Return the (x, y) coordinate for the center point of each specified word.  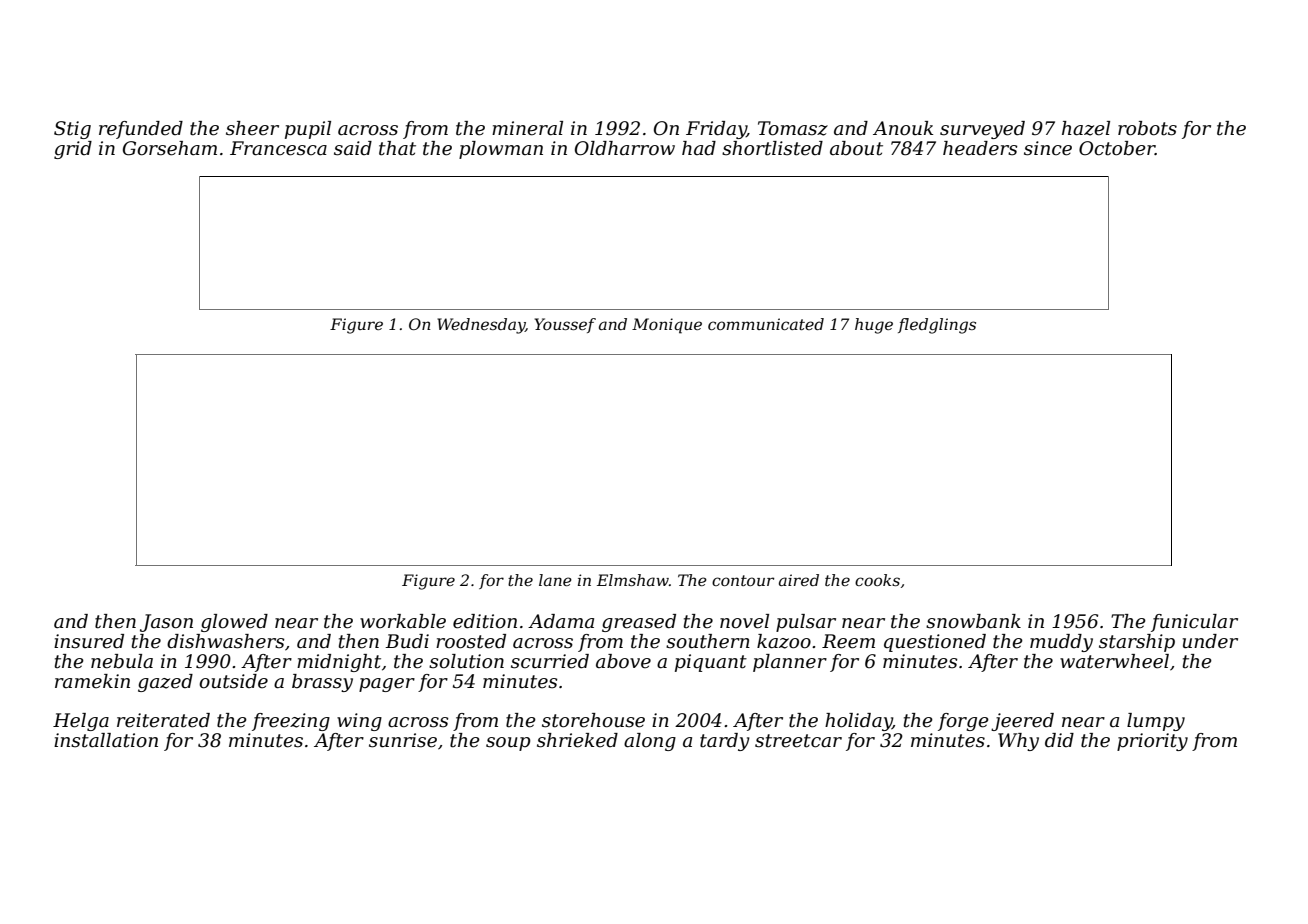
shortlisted (772, 148)
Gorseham (170, 148)
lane (555, 580)
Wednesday (481, 326)
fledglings (937, 326)
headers (980, 148)
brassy (322, 683)
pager (387, 685)
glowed (234, 623)
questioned (935, 643)
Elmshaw (633, 580)
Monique (667, 326)
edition (485, 621)
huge (874, 326)
